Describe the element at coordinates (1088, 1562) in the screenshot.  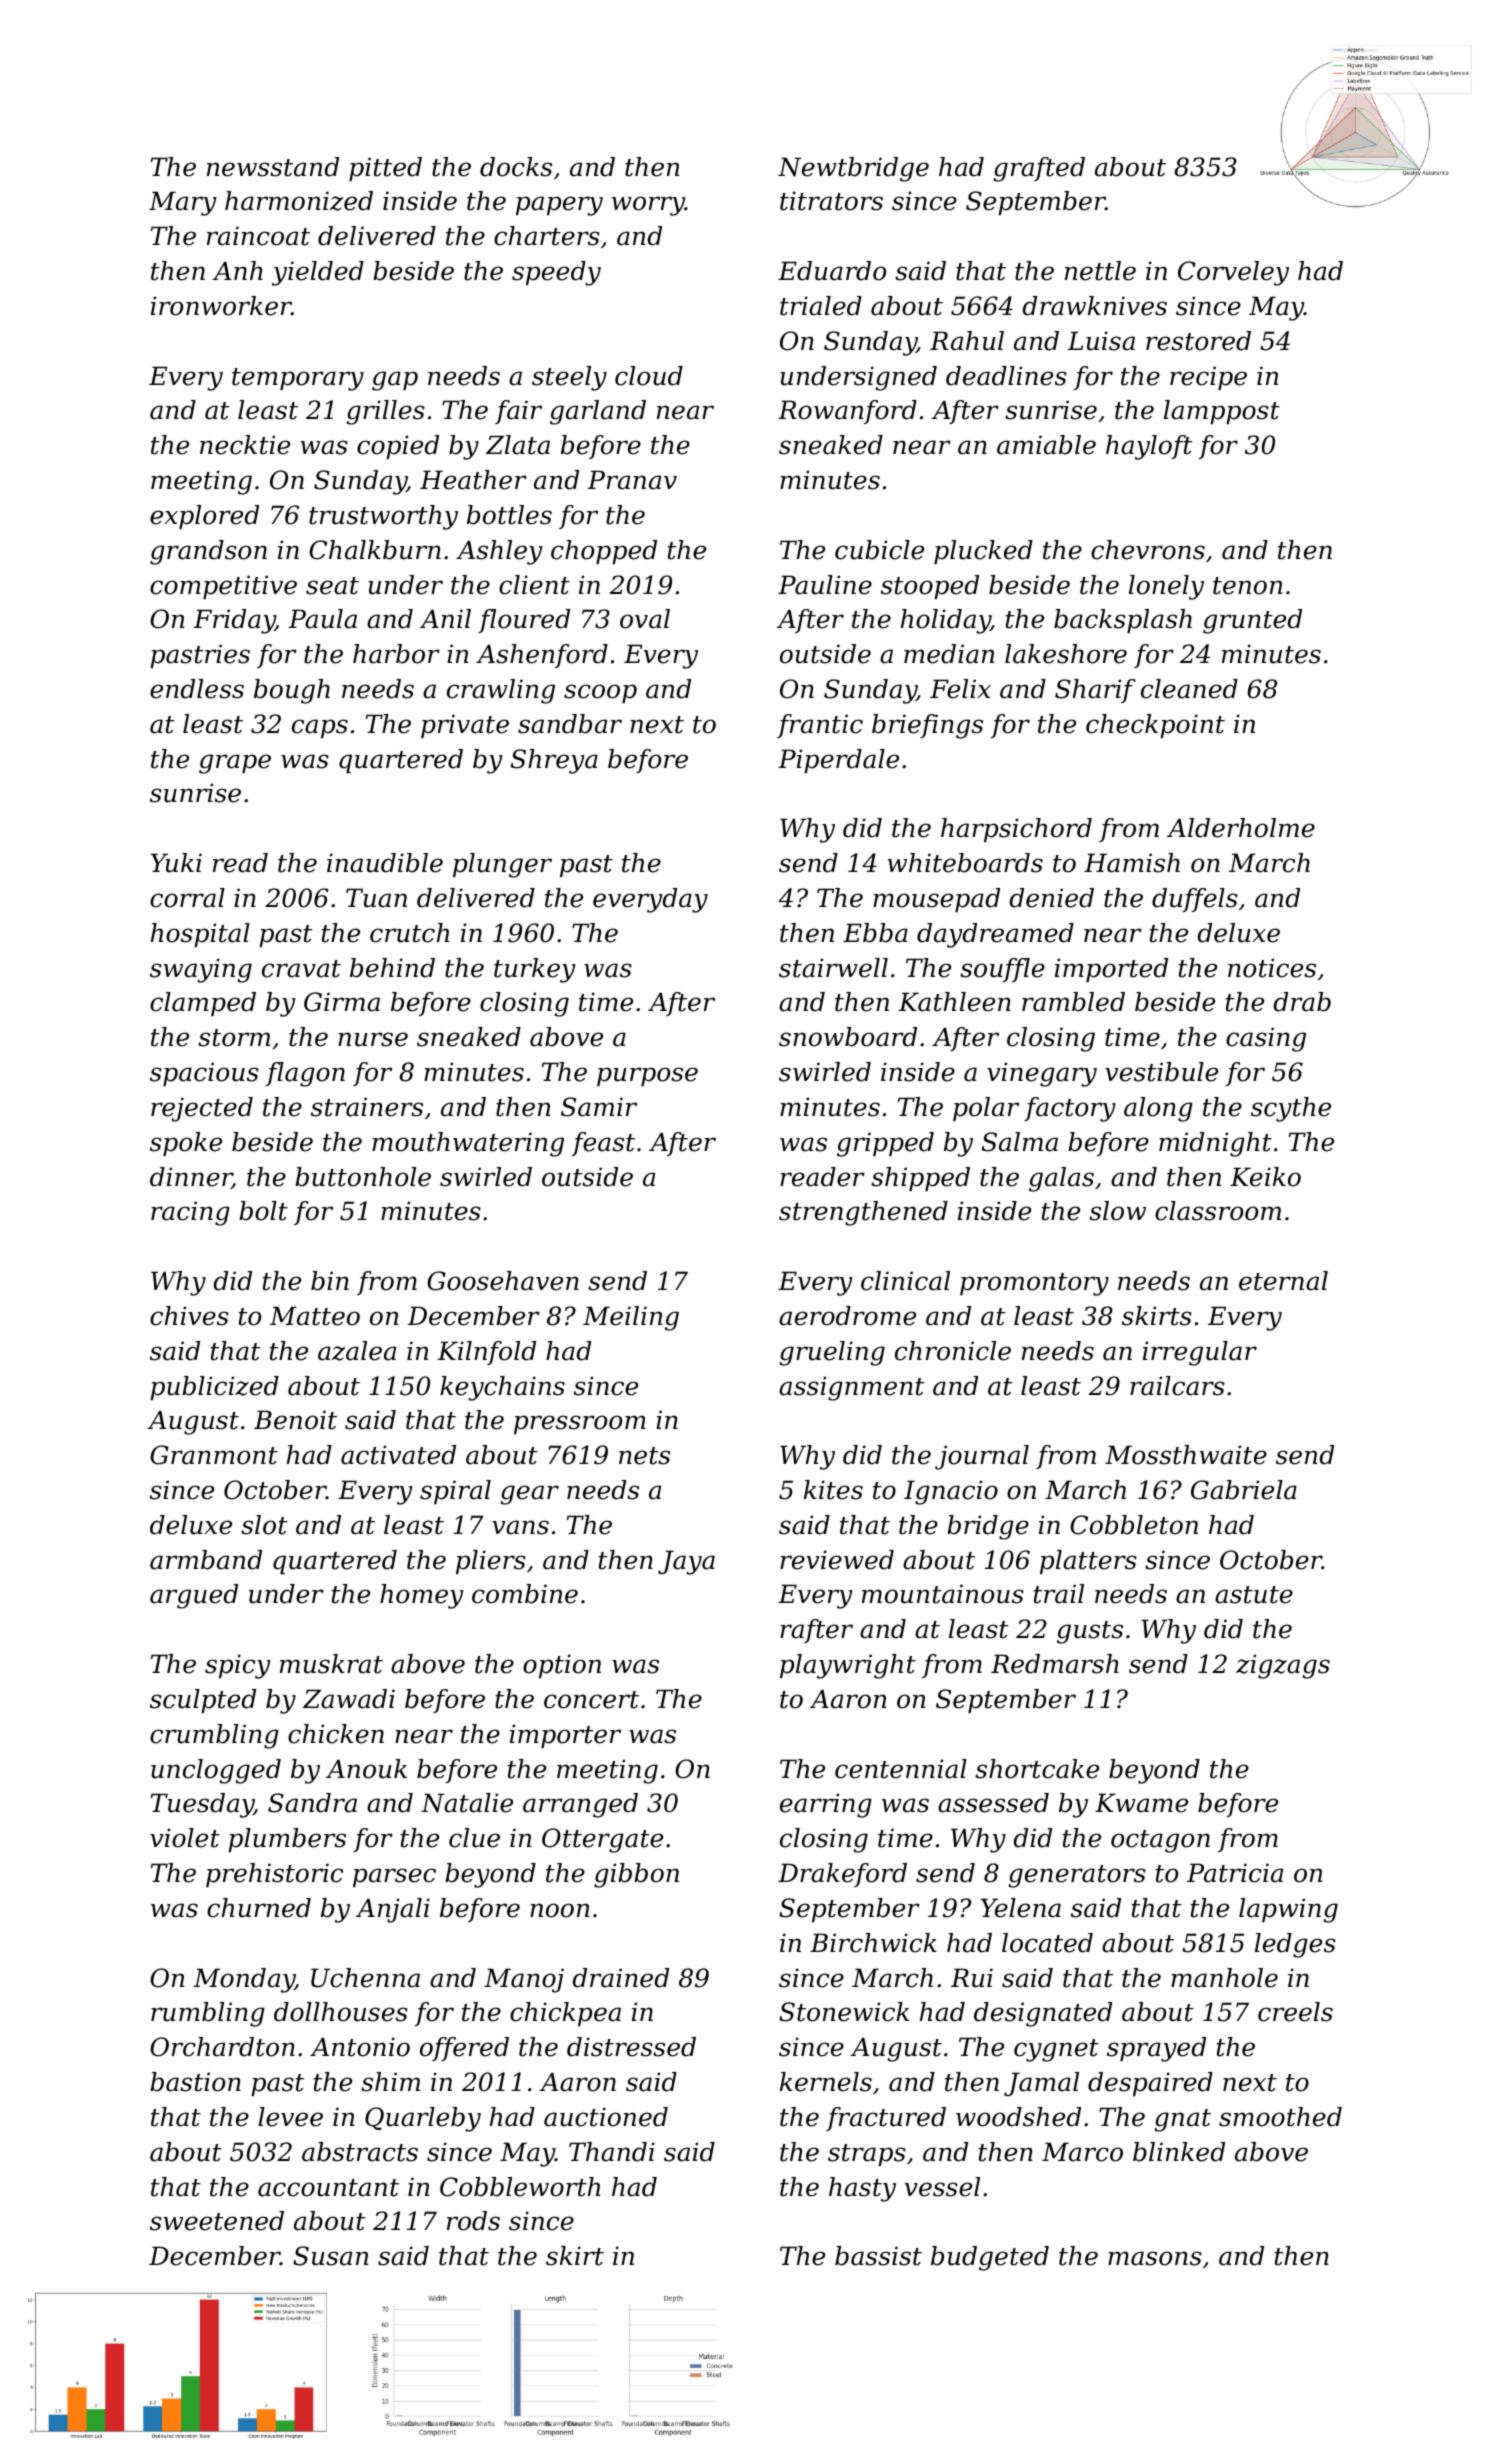
I see `platters` at that location.
